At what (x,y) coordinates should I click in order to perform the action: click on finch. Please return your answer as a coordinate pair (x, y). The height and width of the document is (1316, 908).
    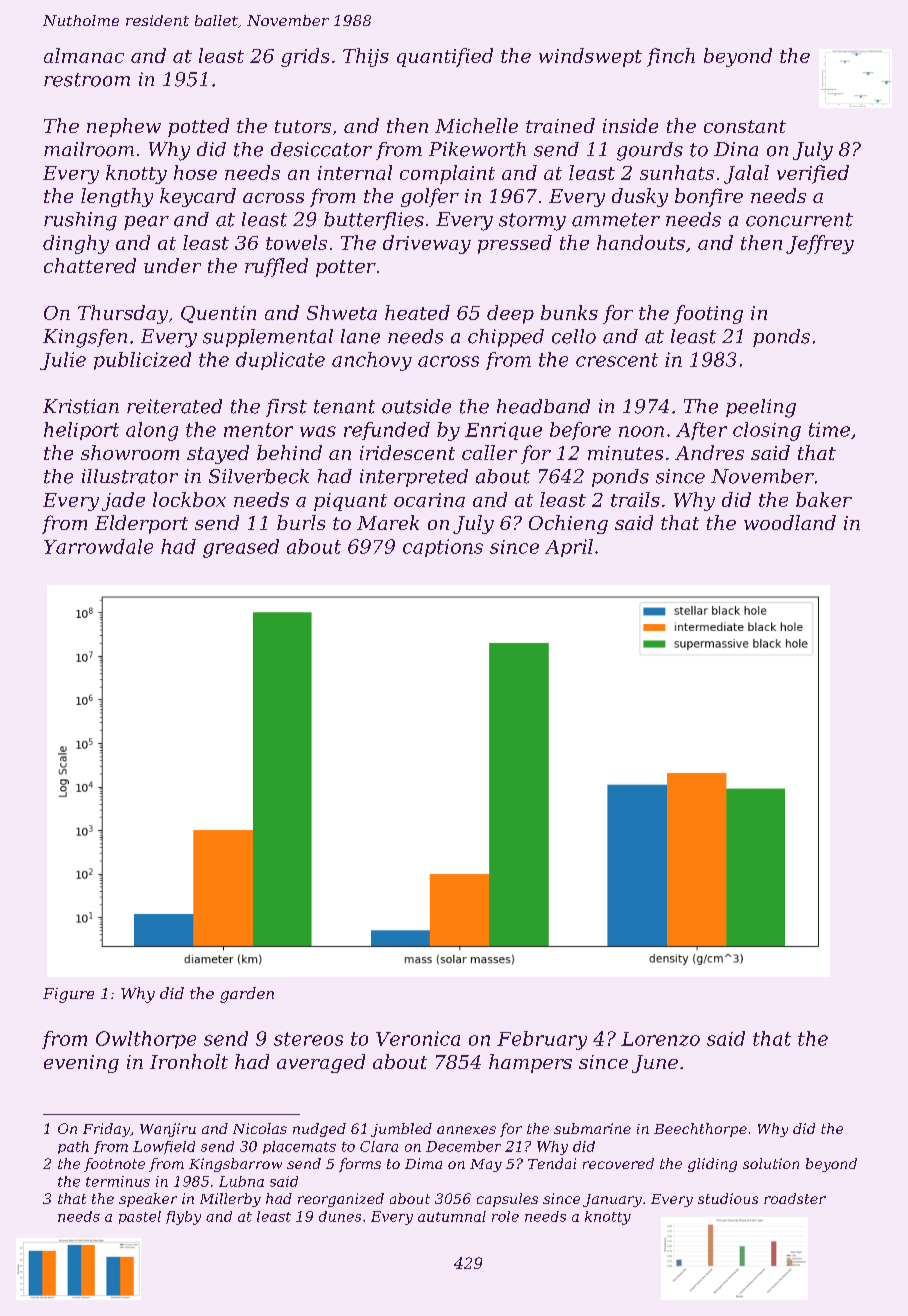
    Looking at the image, I should click on (671, 57).
